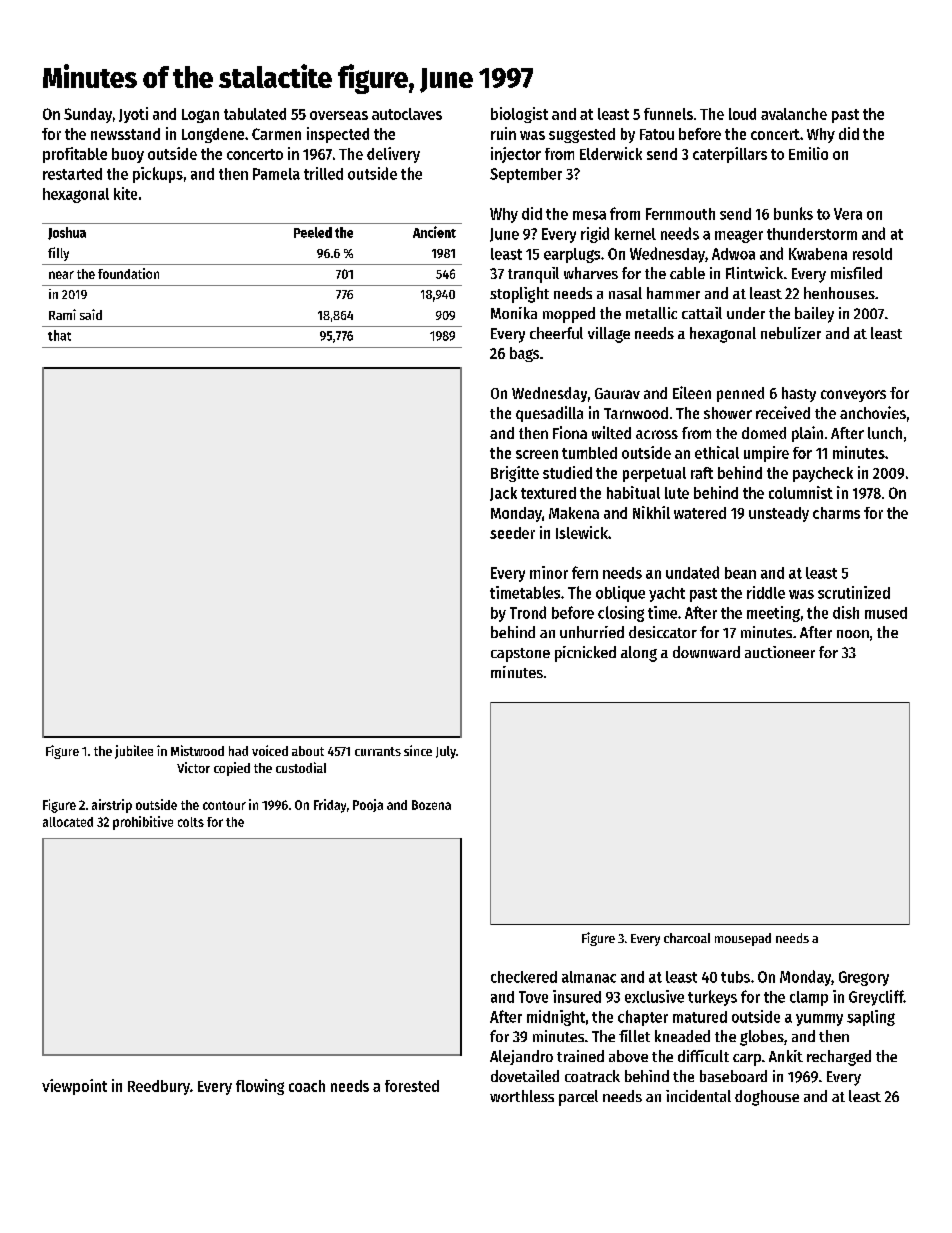 The image size is (952, 1233). Describe the element at coordinates (567, 472) in the document. I see `studied` at that location.
